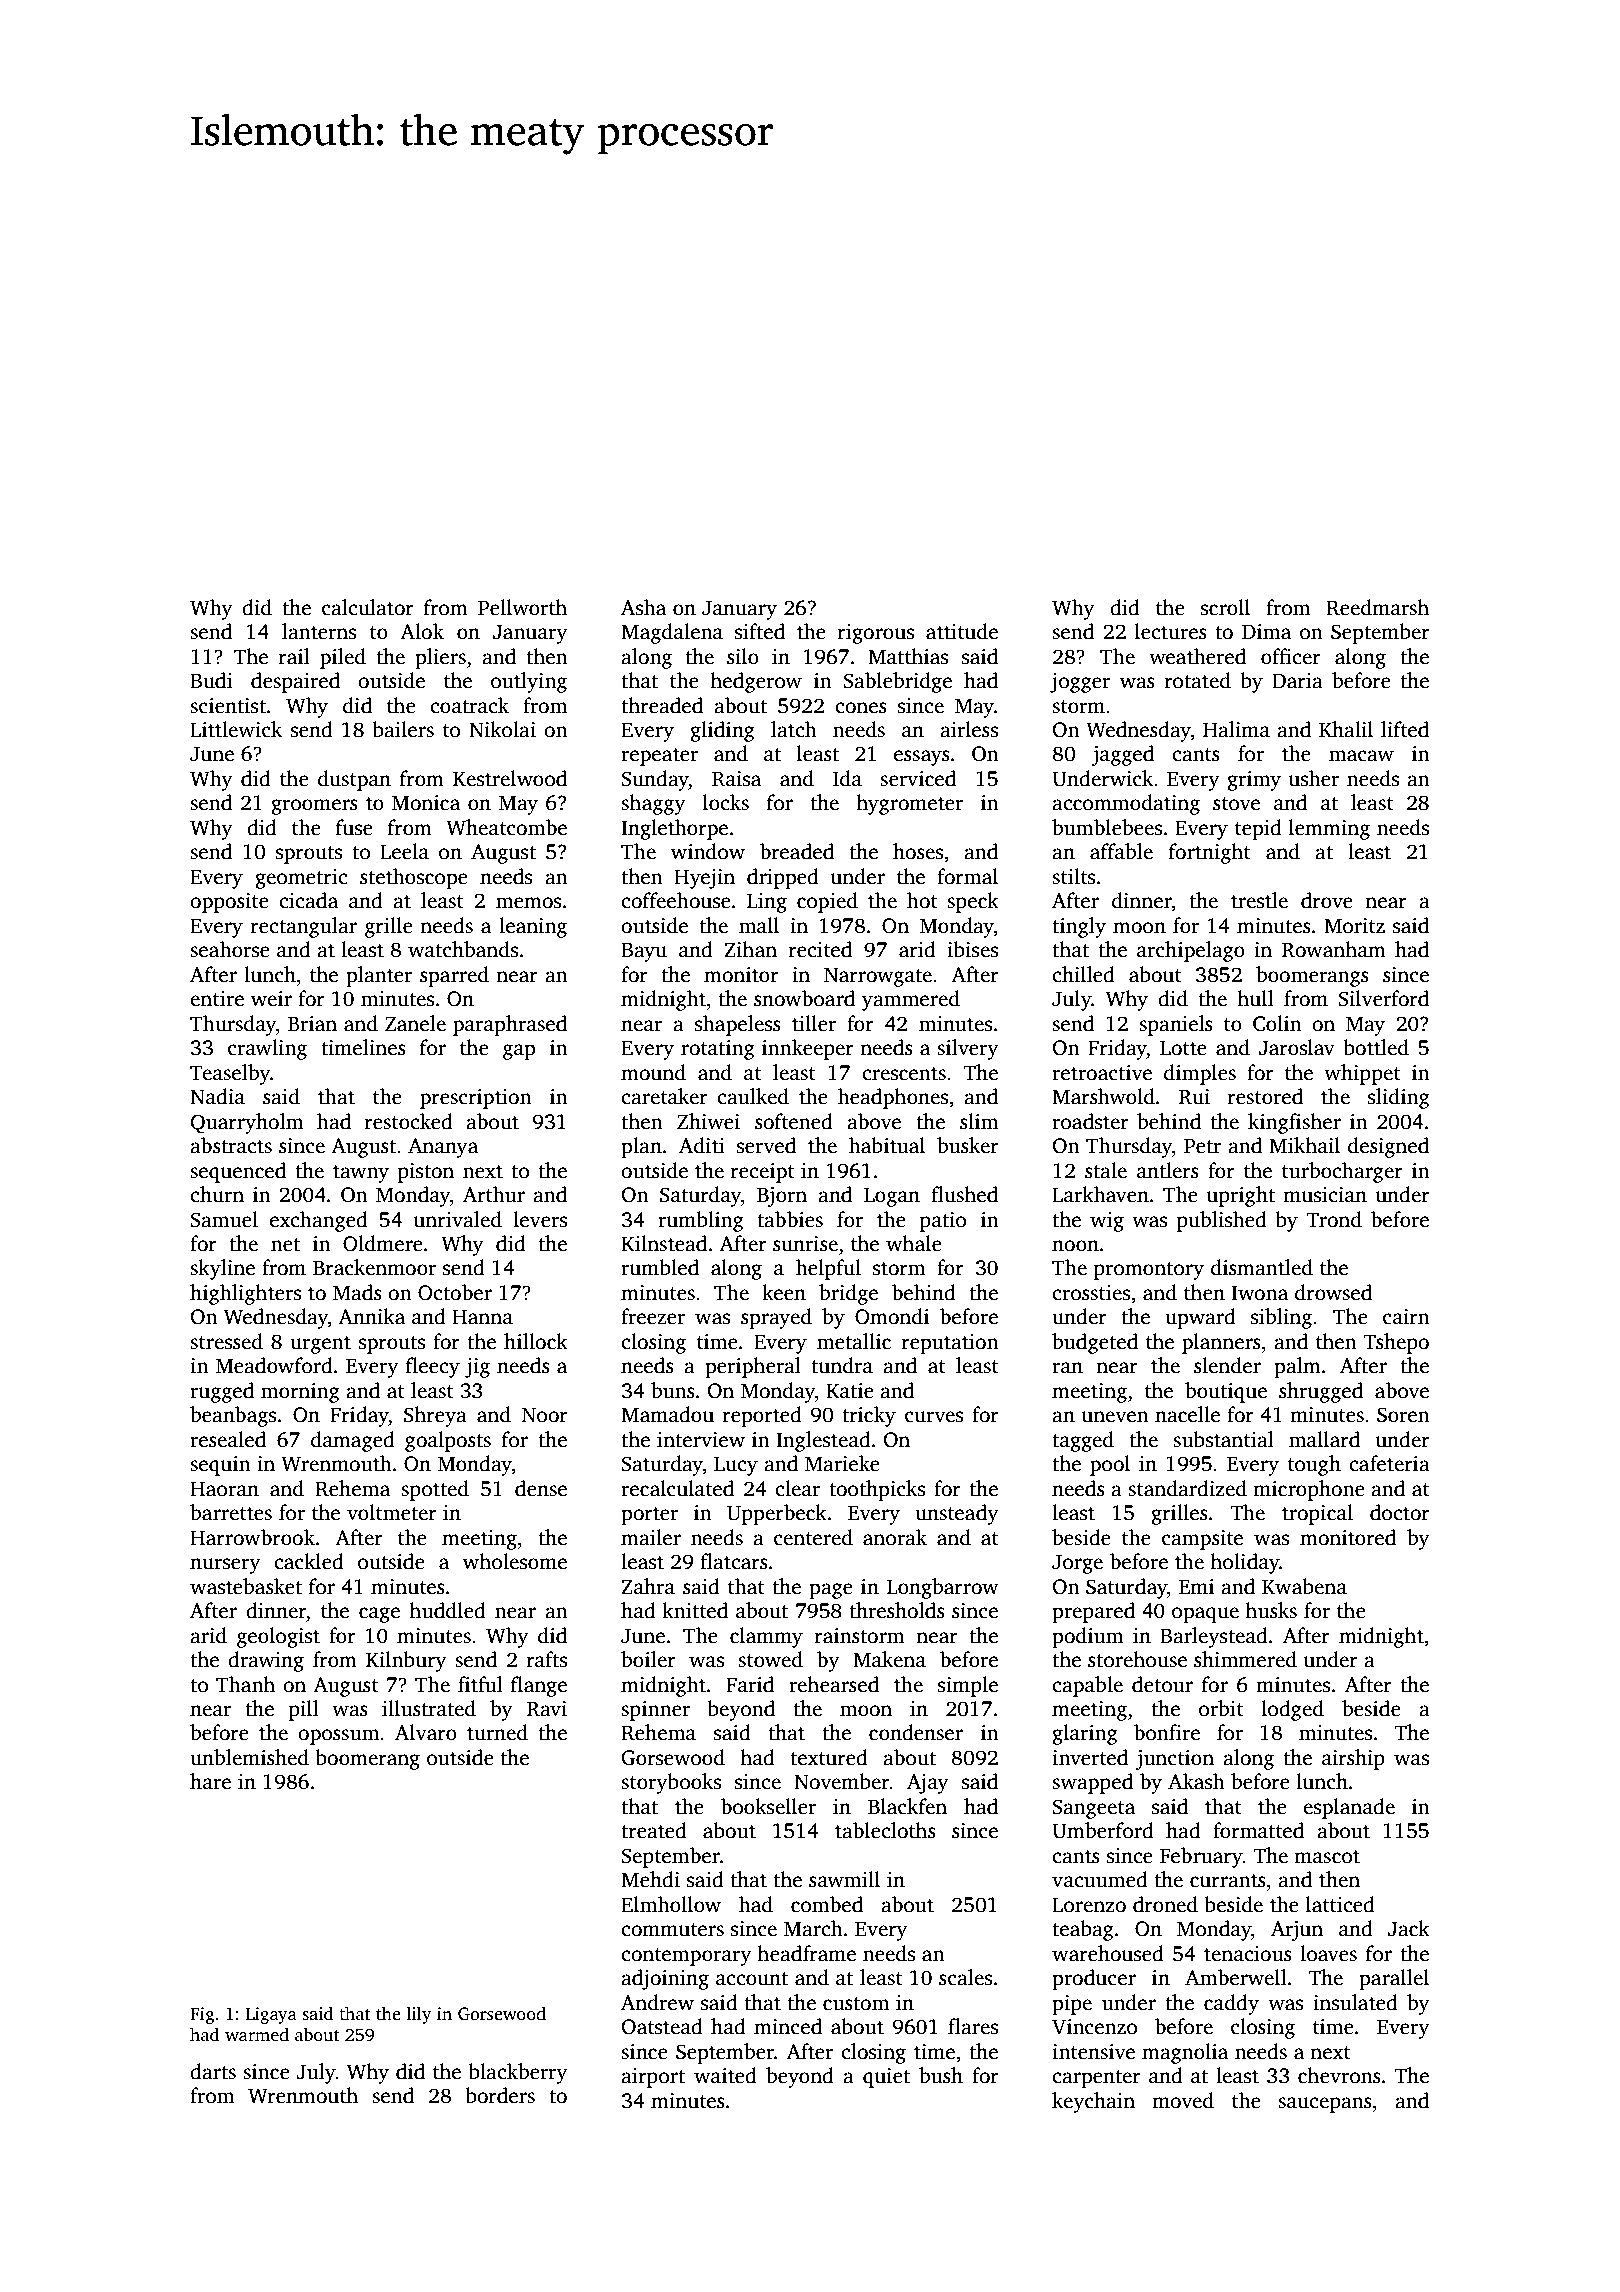 The image size is (1620, 2292). Describe the element at coordinates (540, 1219) in the page. I see `levers` at that location.
